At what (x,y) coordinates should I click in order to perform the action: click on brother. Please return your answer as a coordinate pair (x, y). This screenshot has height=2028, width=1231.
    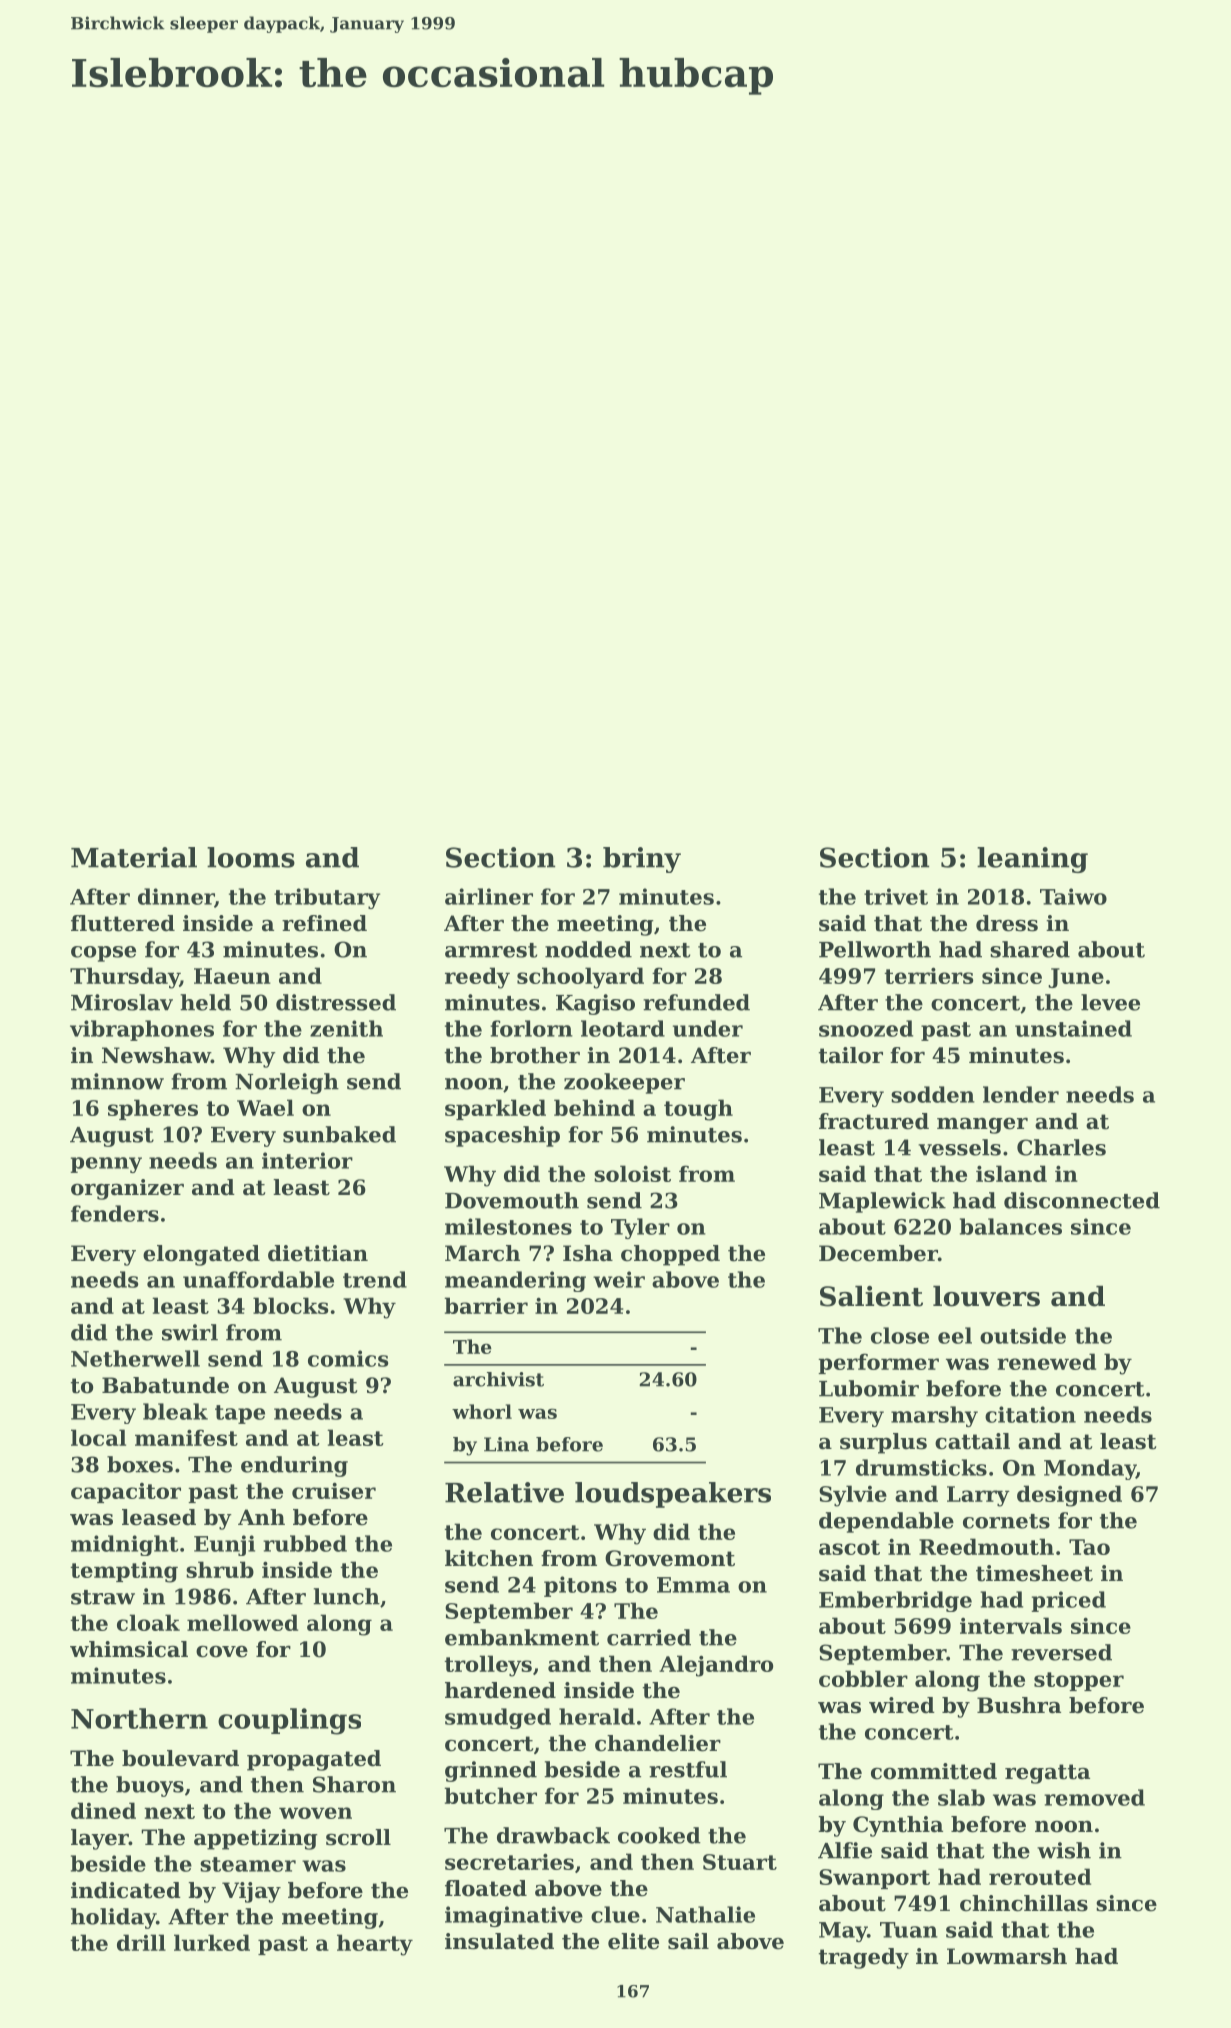
    Looking at the image, I should click on (535, 1055).
